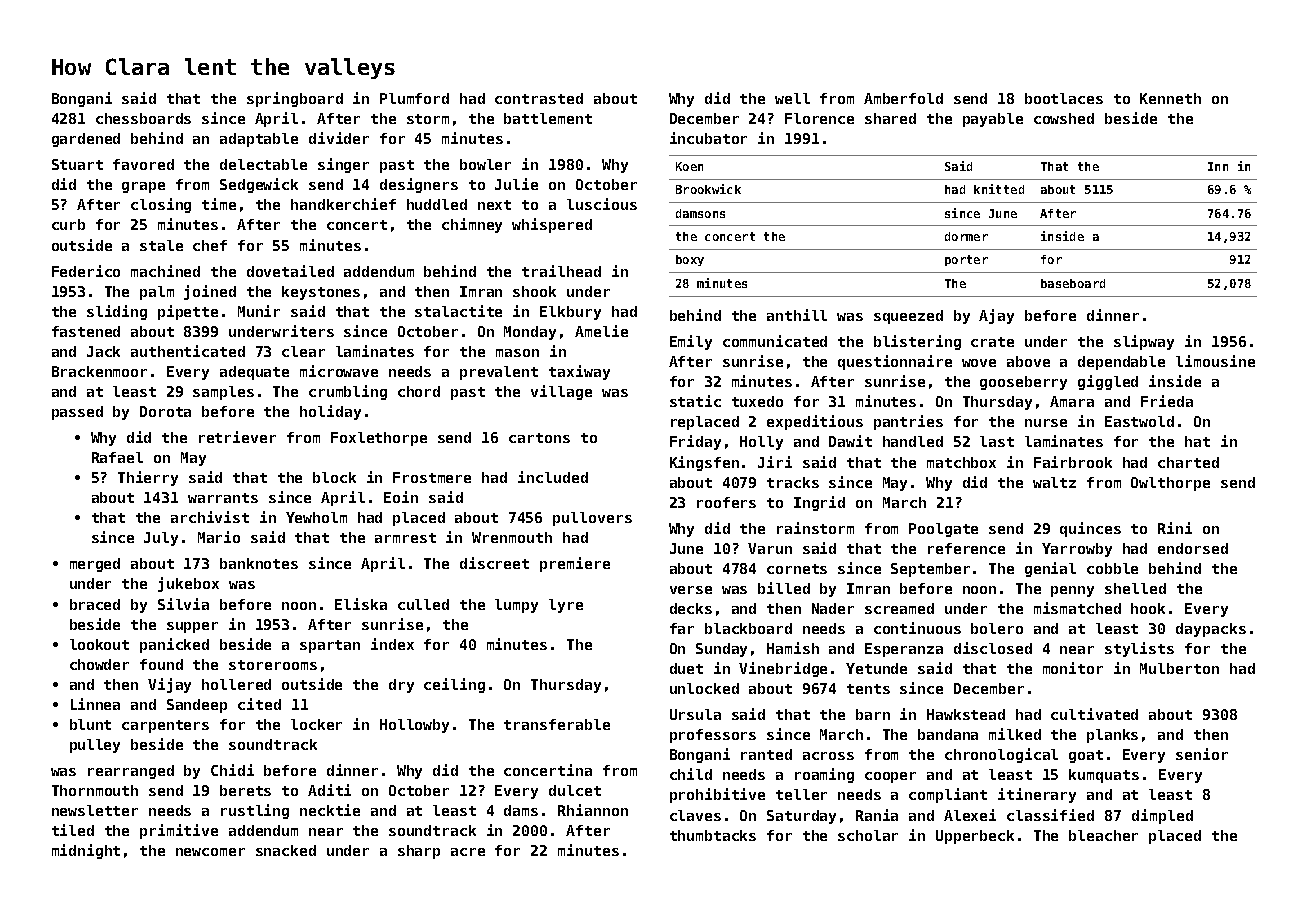 The width and height of the screenshot is (1308, 924). I want to click on Kenneth, so click(1170, 98).
